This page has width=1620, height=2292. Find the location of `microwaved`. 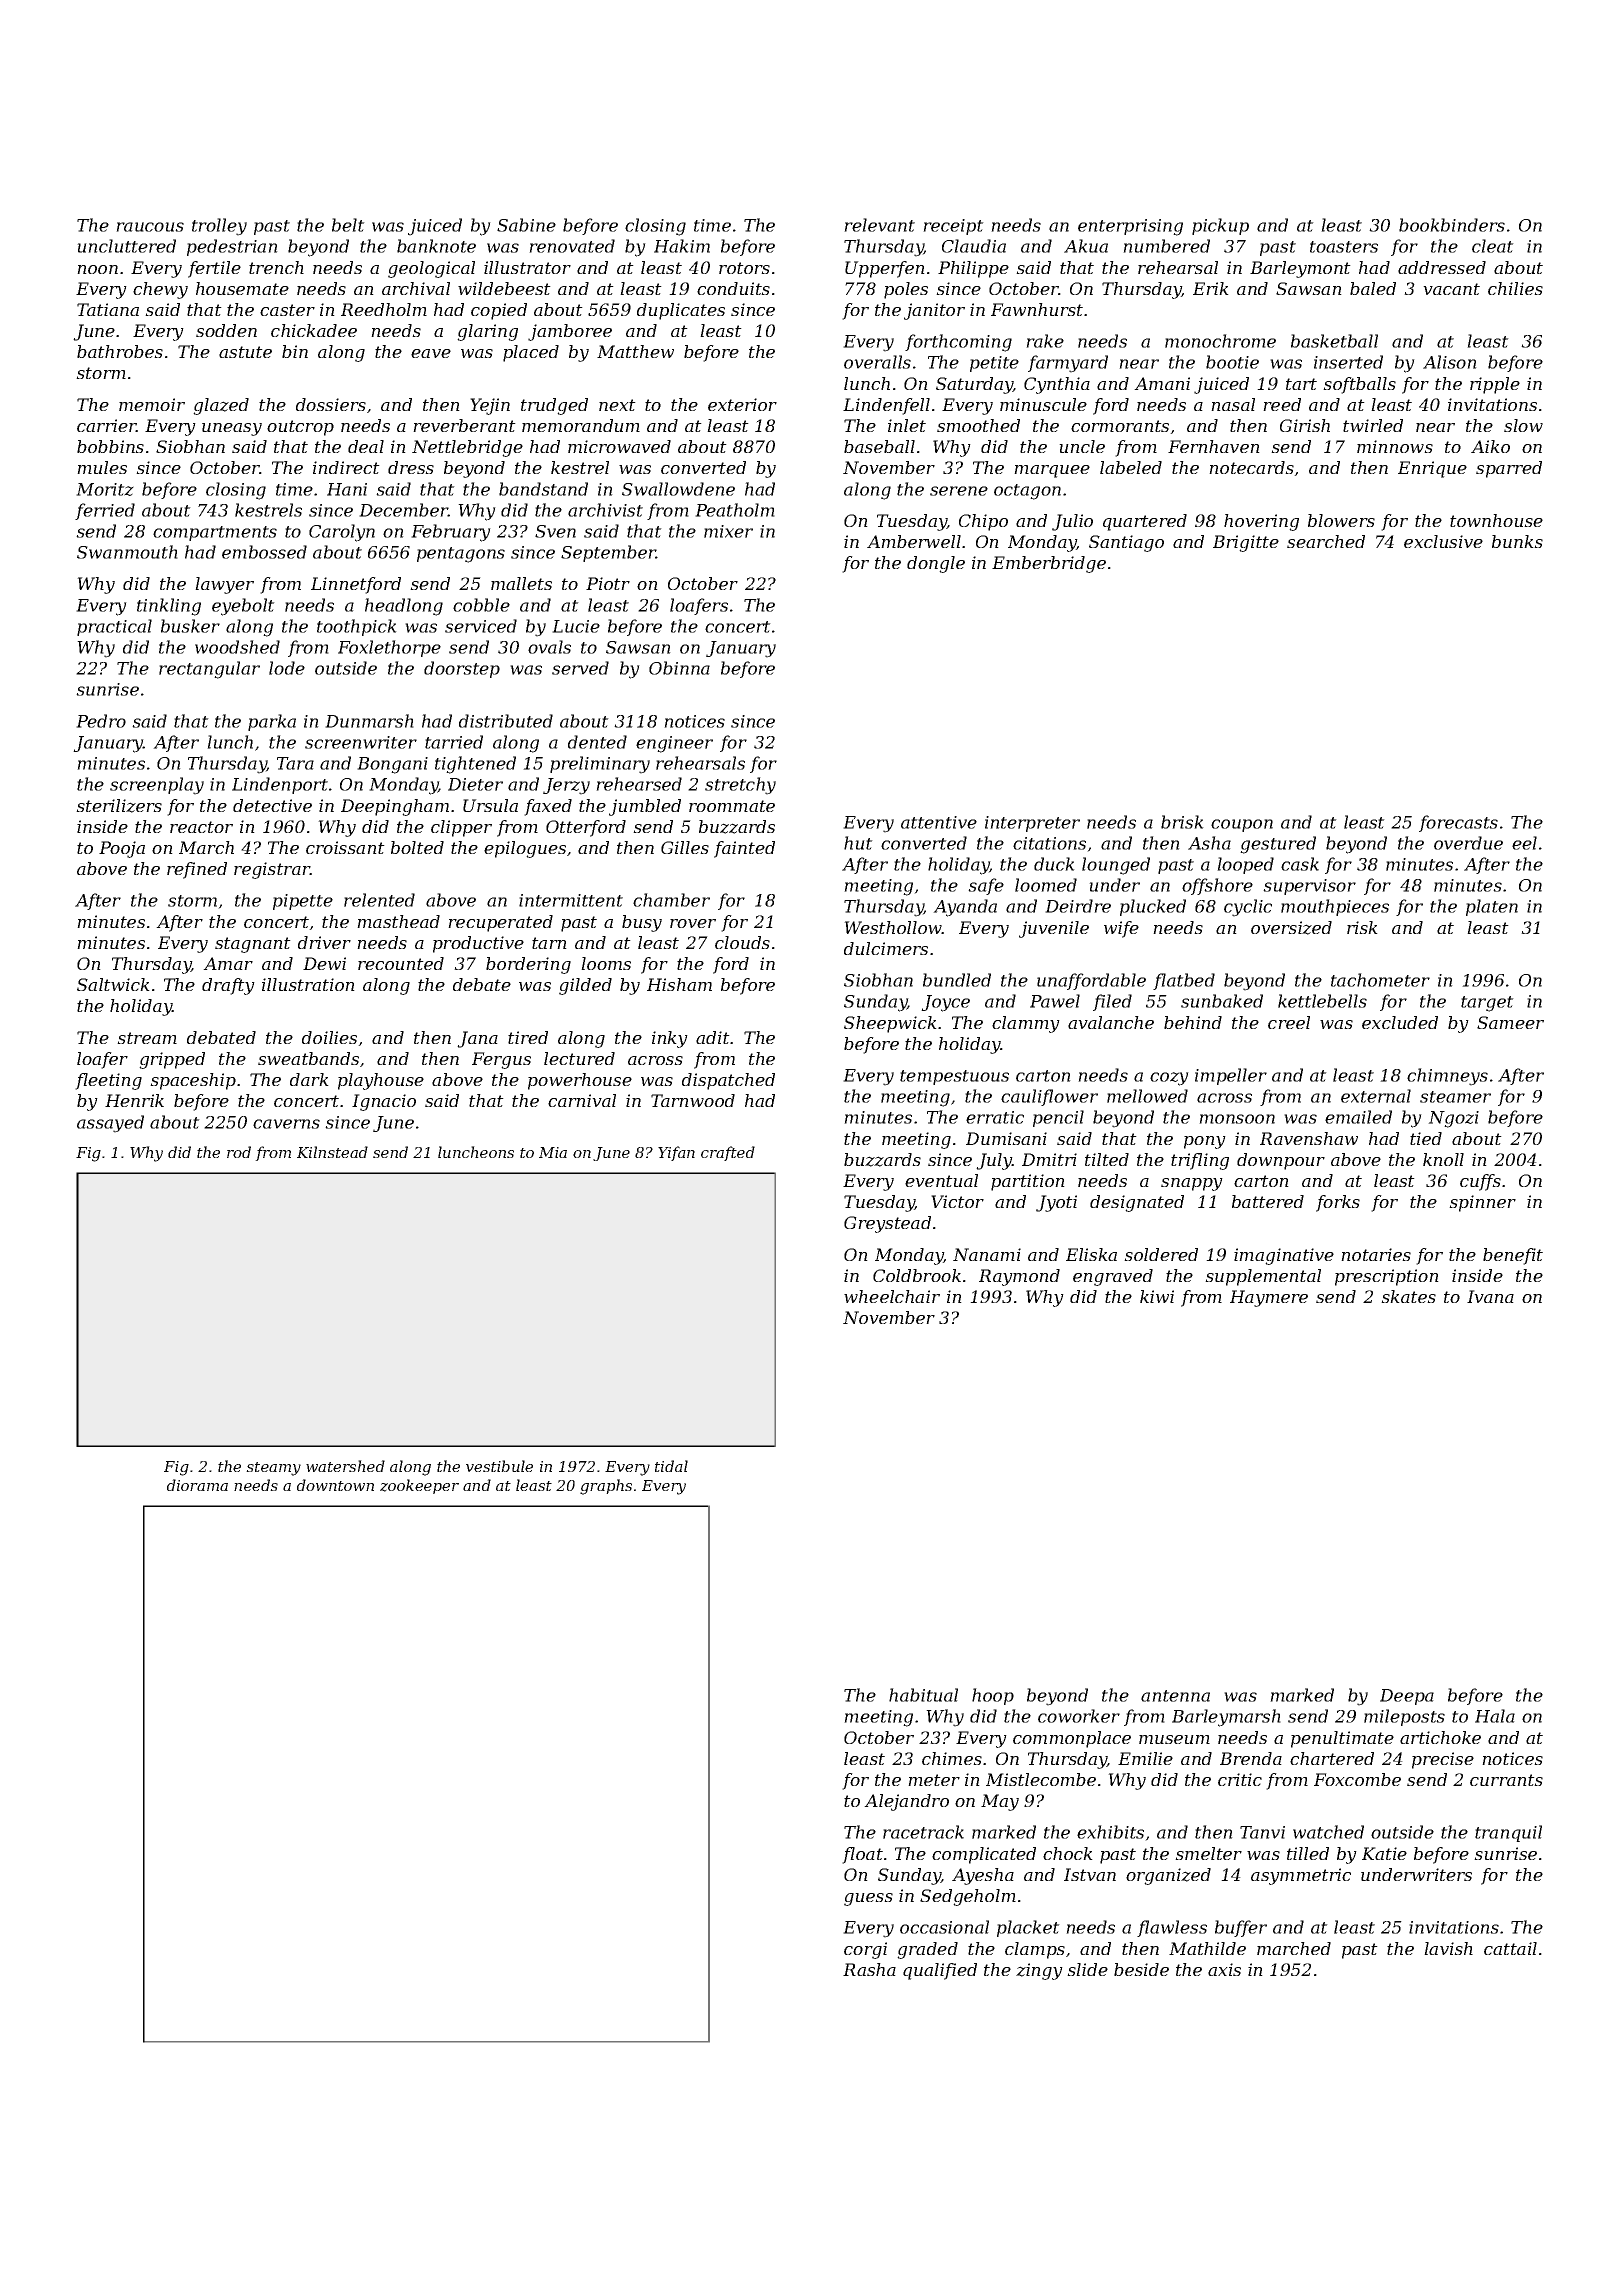

microwaved is located at coordinates (619, 446).
